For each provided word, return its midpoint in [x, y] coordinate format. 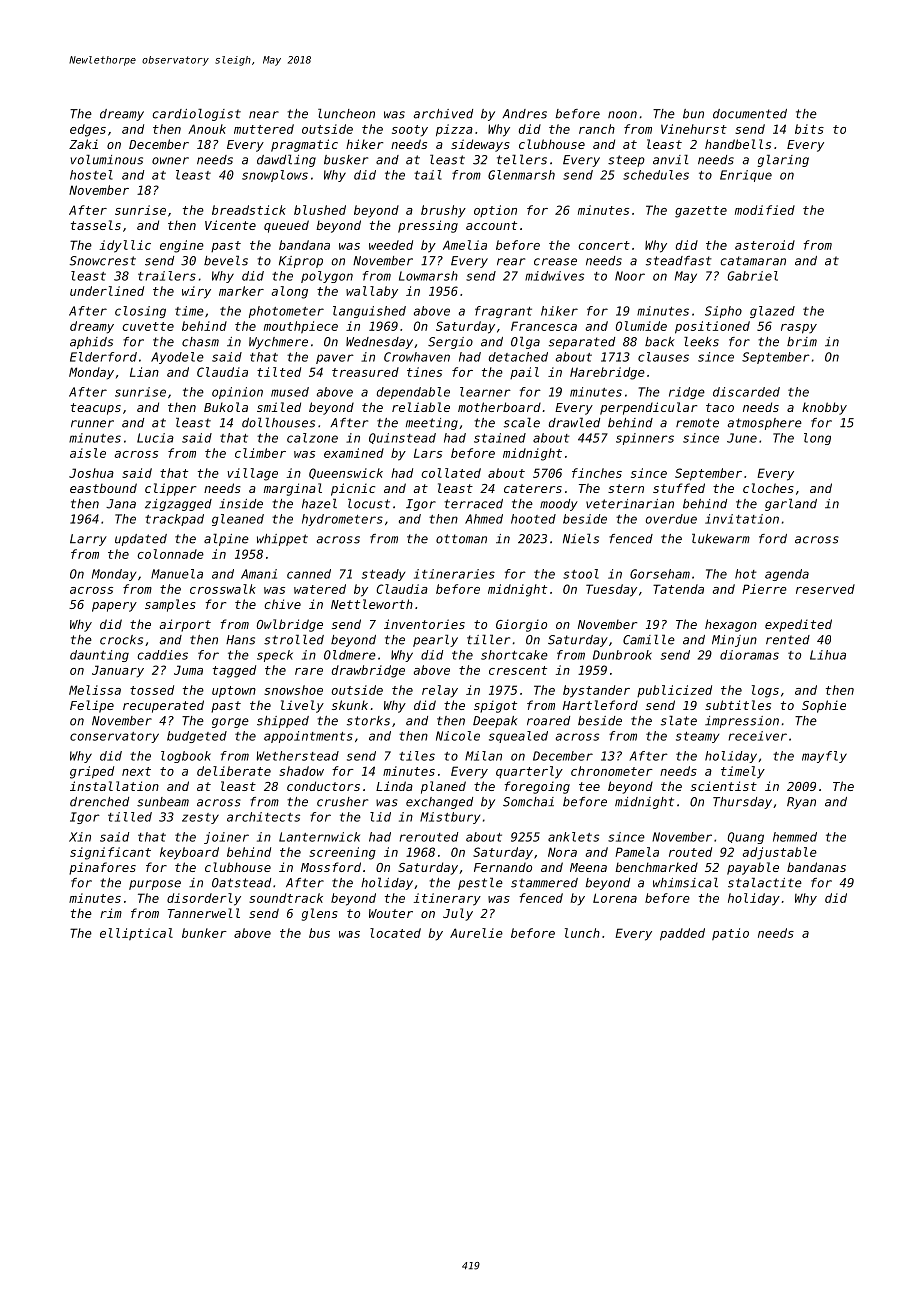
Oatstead [241, 883]
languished [369, 312]
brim [802, 342]
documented [750, 114]
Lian [144, 372]
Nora [562, 852]
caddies [162, 655]
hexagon [731, 625]
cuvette [148, 326]
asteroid [765, 245]
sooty [410, 131]
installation [114, 786]
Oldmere [350, 655]
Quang [746, 838]
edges [88, 130]
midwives [554, 276]
